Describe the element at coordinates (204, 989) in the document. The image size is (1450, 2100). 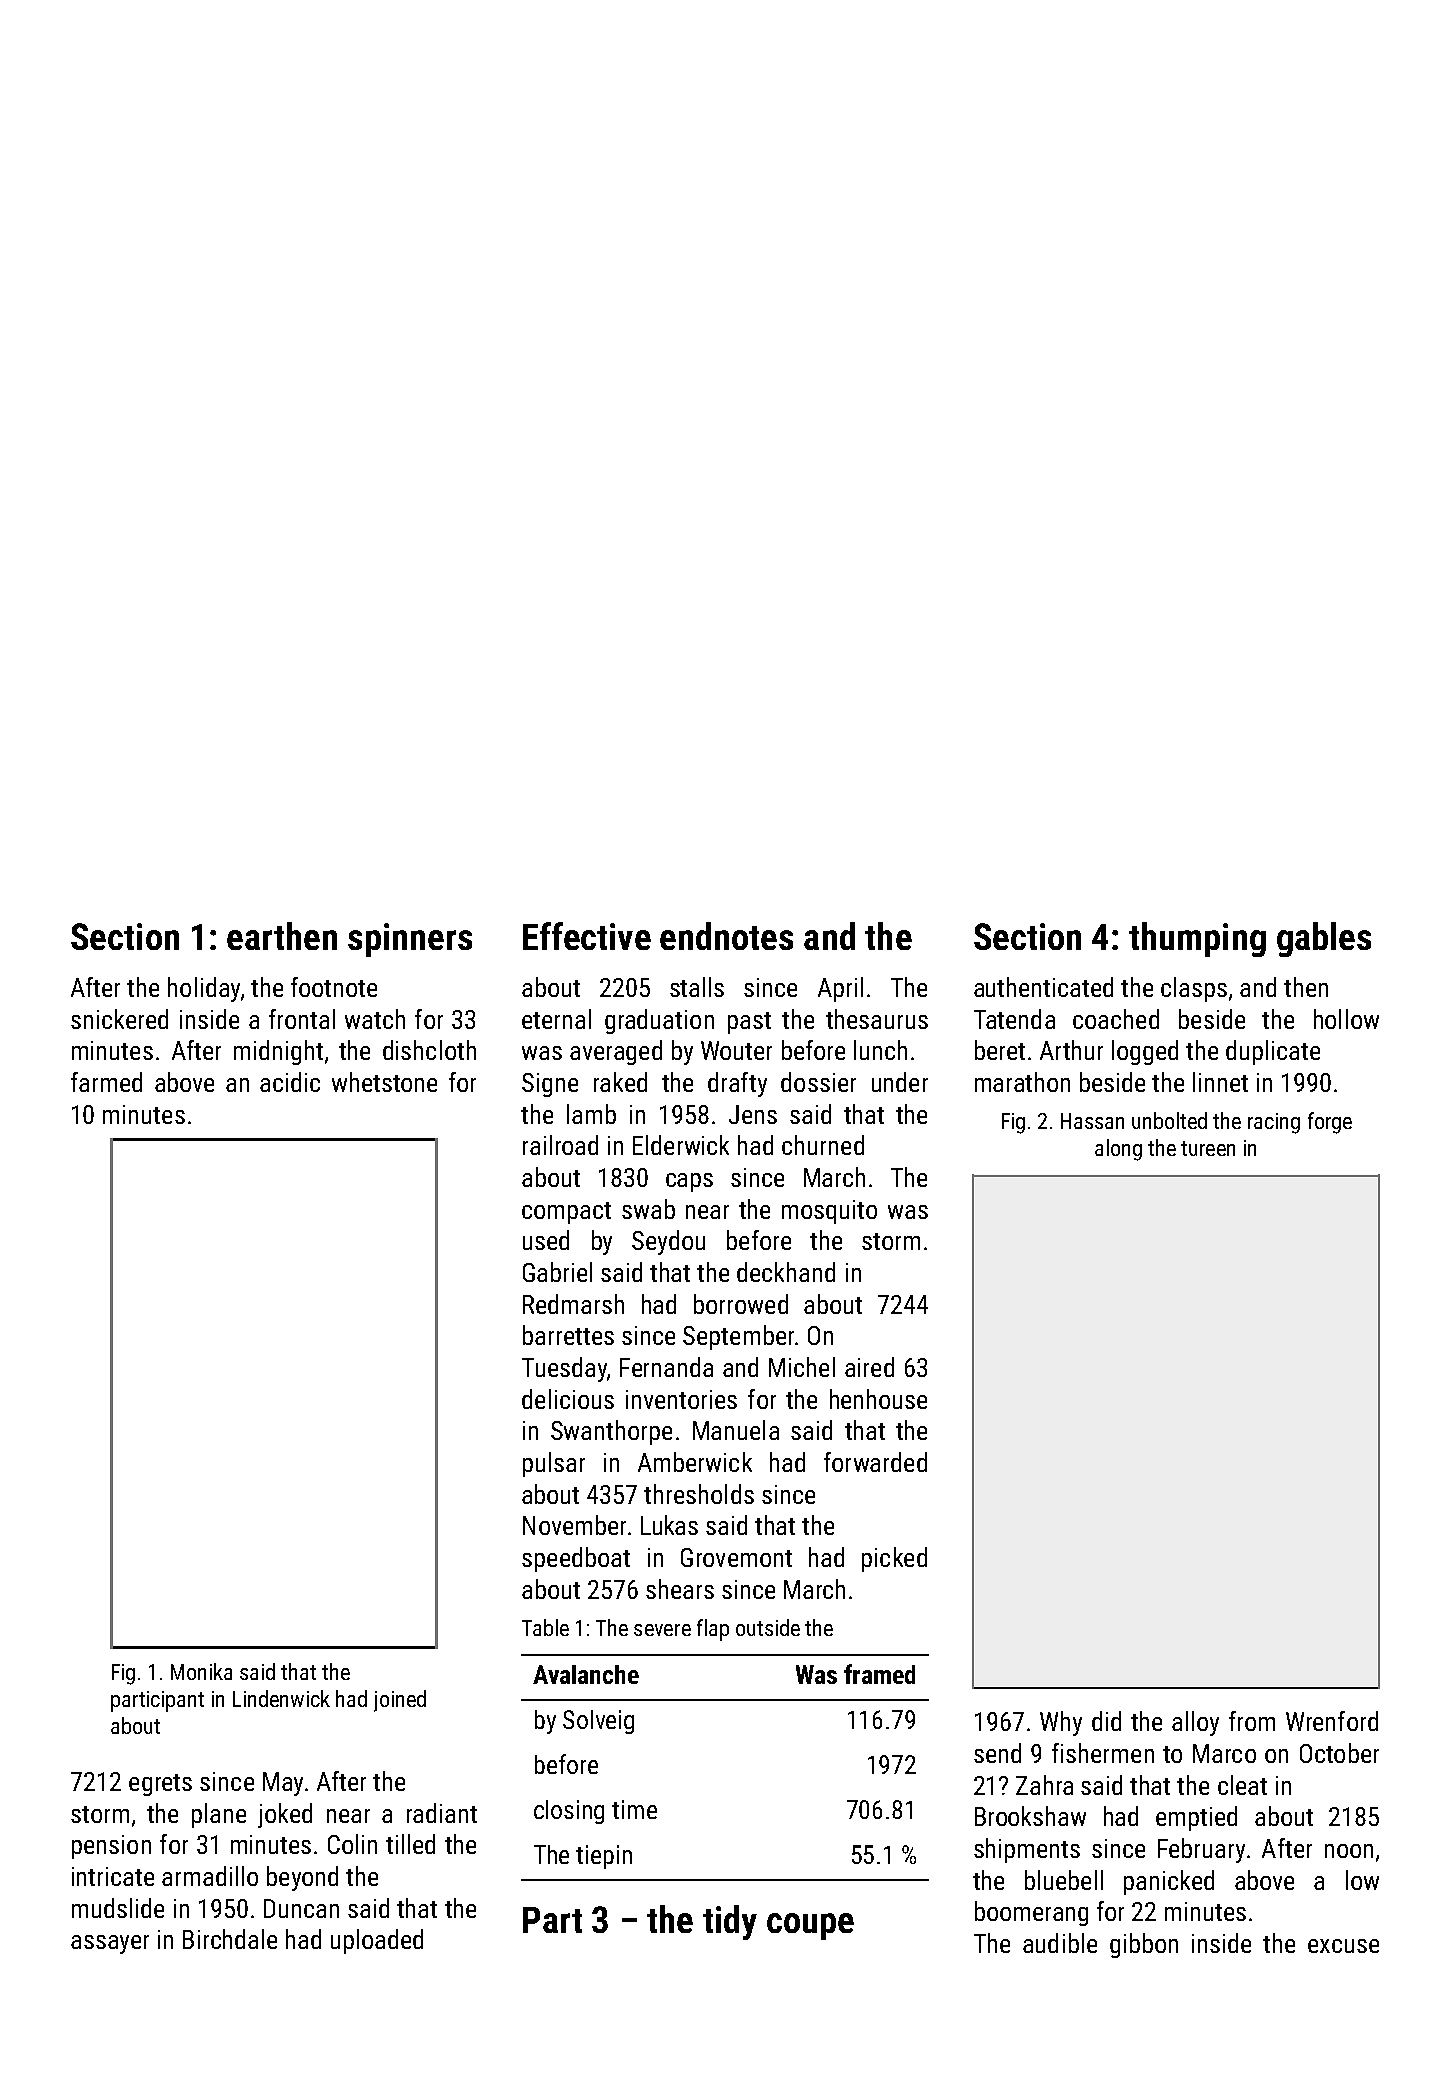
I see `holiday` at that location.
